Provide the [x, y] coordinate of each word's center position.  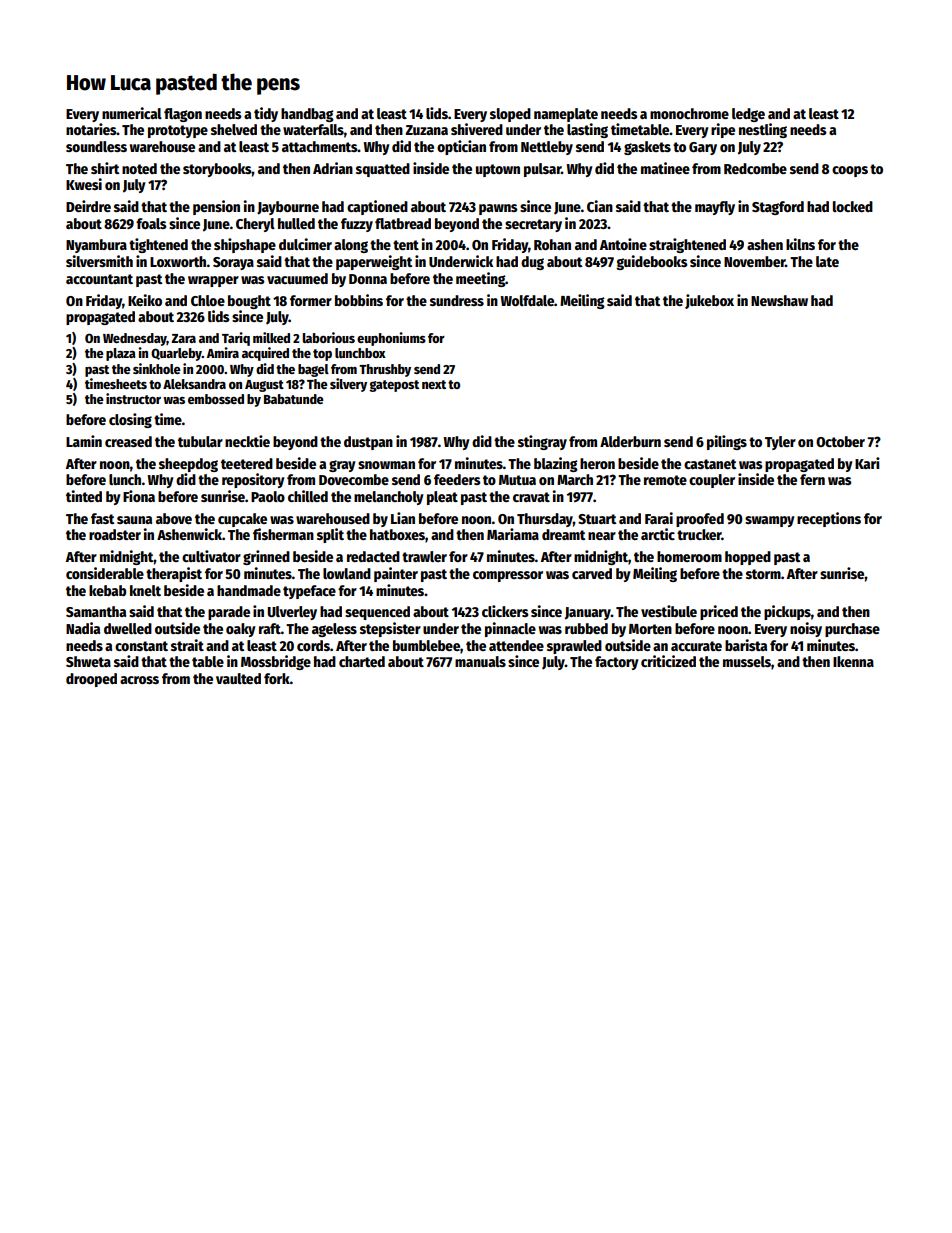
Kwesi [84, 184]
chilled [308, 496]
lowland [347, 573]
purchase [852, 630]
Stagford [778, 208]
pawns [498, 209]
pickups [787, 612]
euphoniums [391, 339]
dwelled [128, 628]
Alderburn [630, 441]
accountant [99, 279]
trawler [424, 556]
